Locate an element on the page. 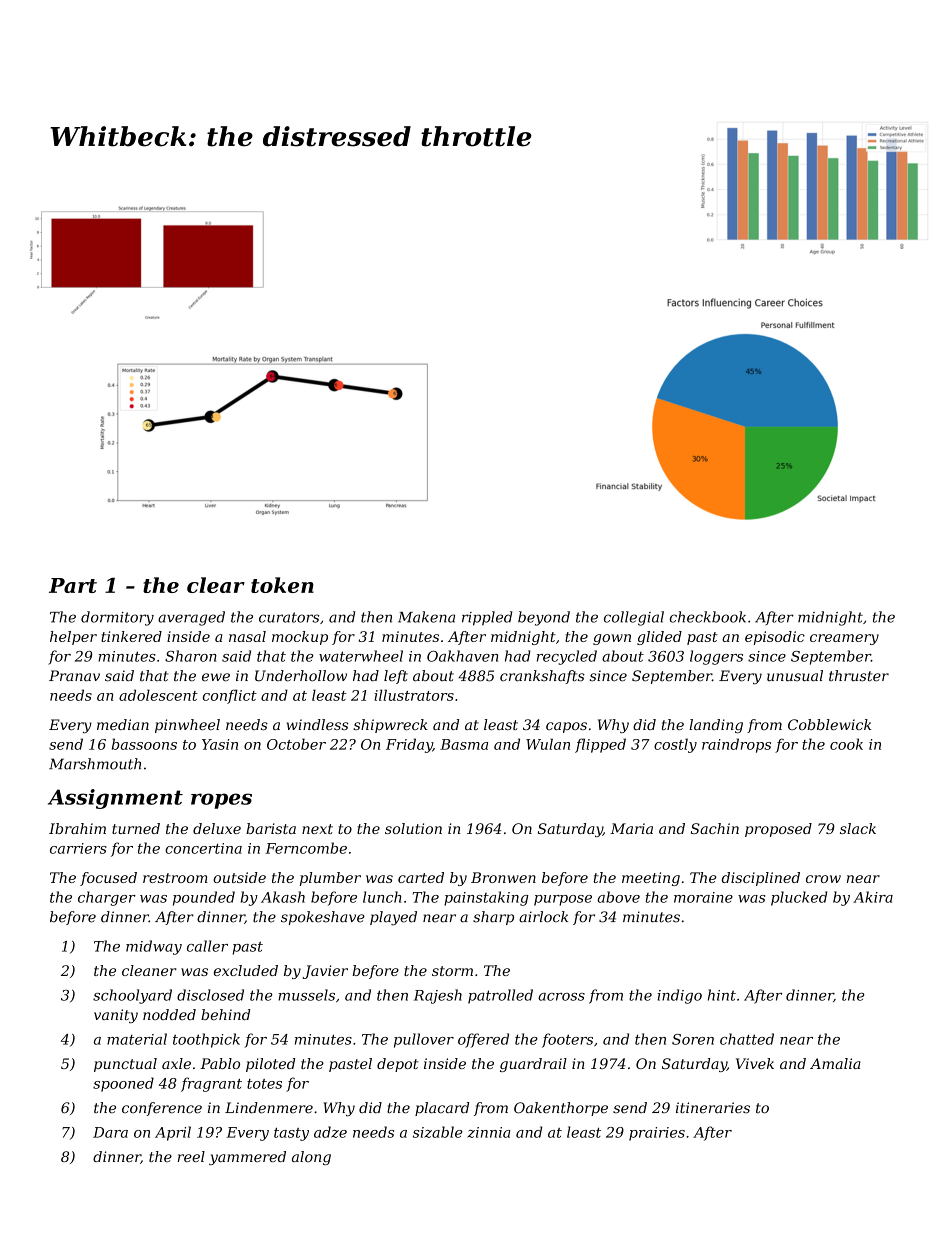 This image has height=1233, width=952. Sachin is located at coordinates (715, 828).
